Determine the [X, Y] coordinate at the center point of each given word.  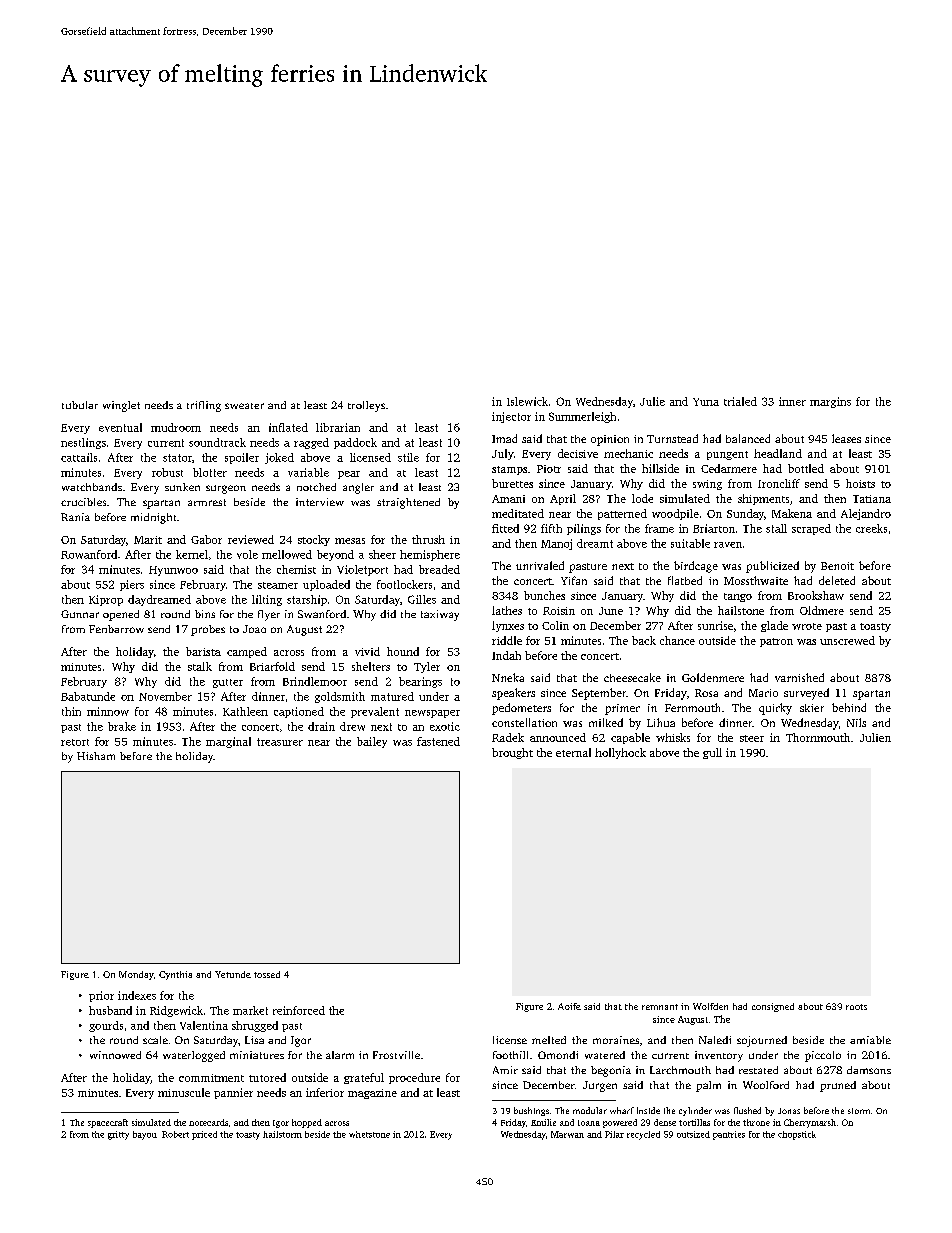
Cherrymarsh [810, 1123]
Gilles [422, 599]
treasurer [280, 742]
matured [392, 696]
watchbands [92, 487]
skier [812, 708]
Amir [505, 1070]
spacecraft [108, 1123]
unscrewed [847, 640]
